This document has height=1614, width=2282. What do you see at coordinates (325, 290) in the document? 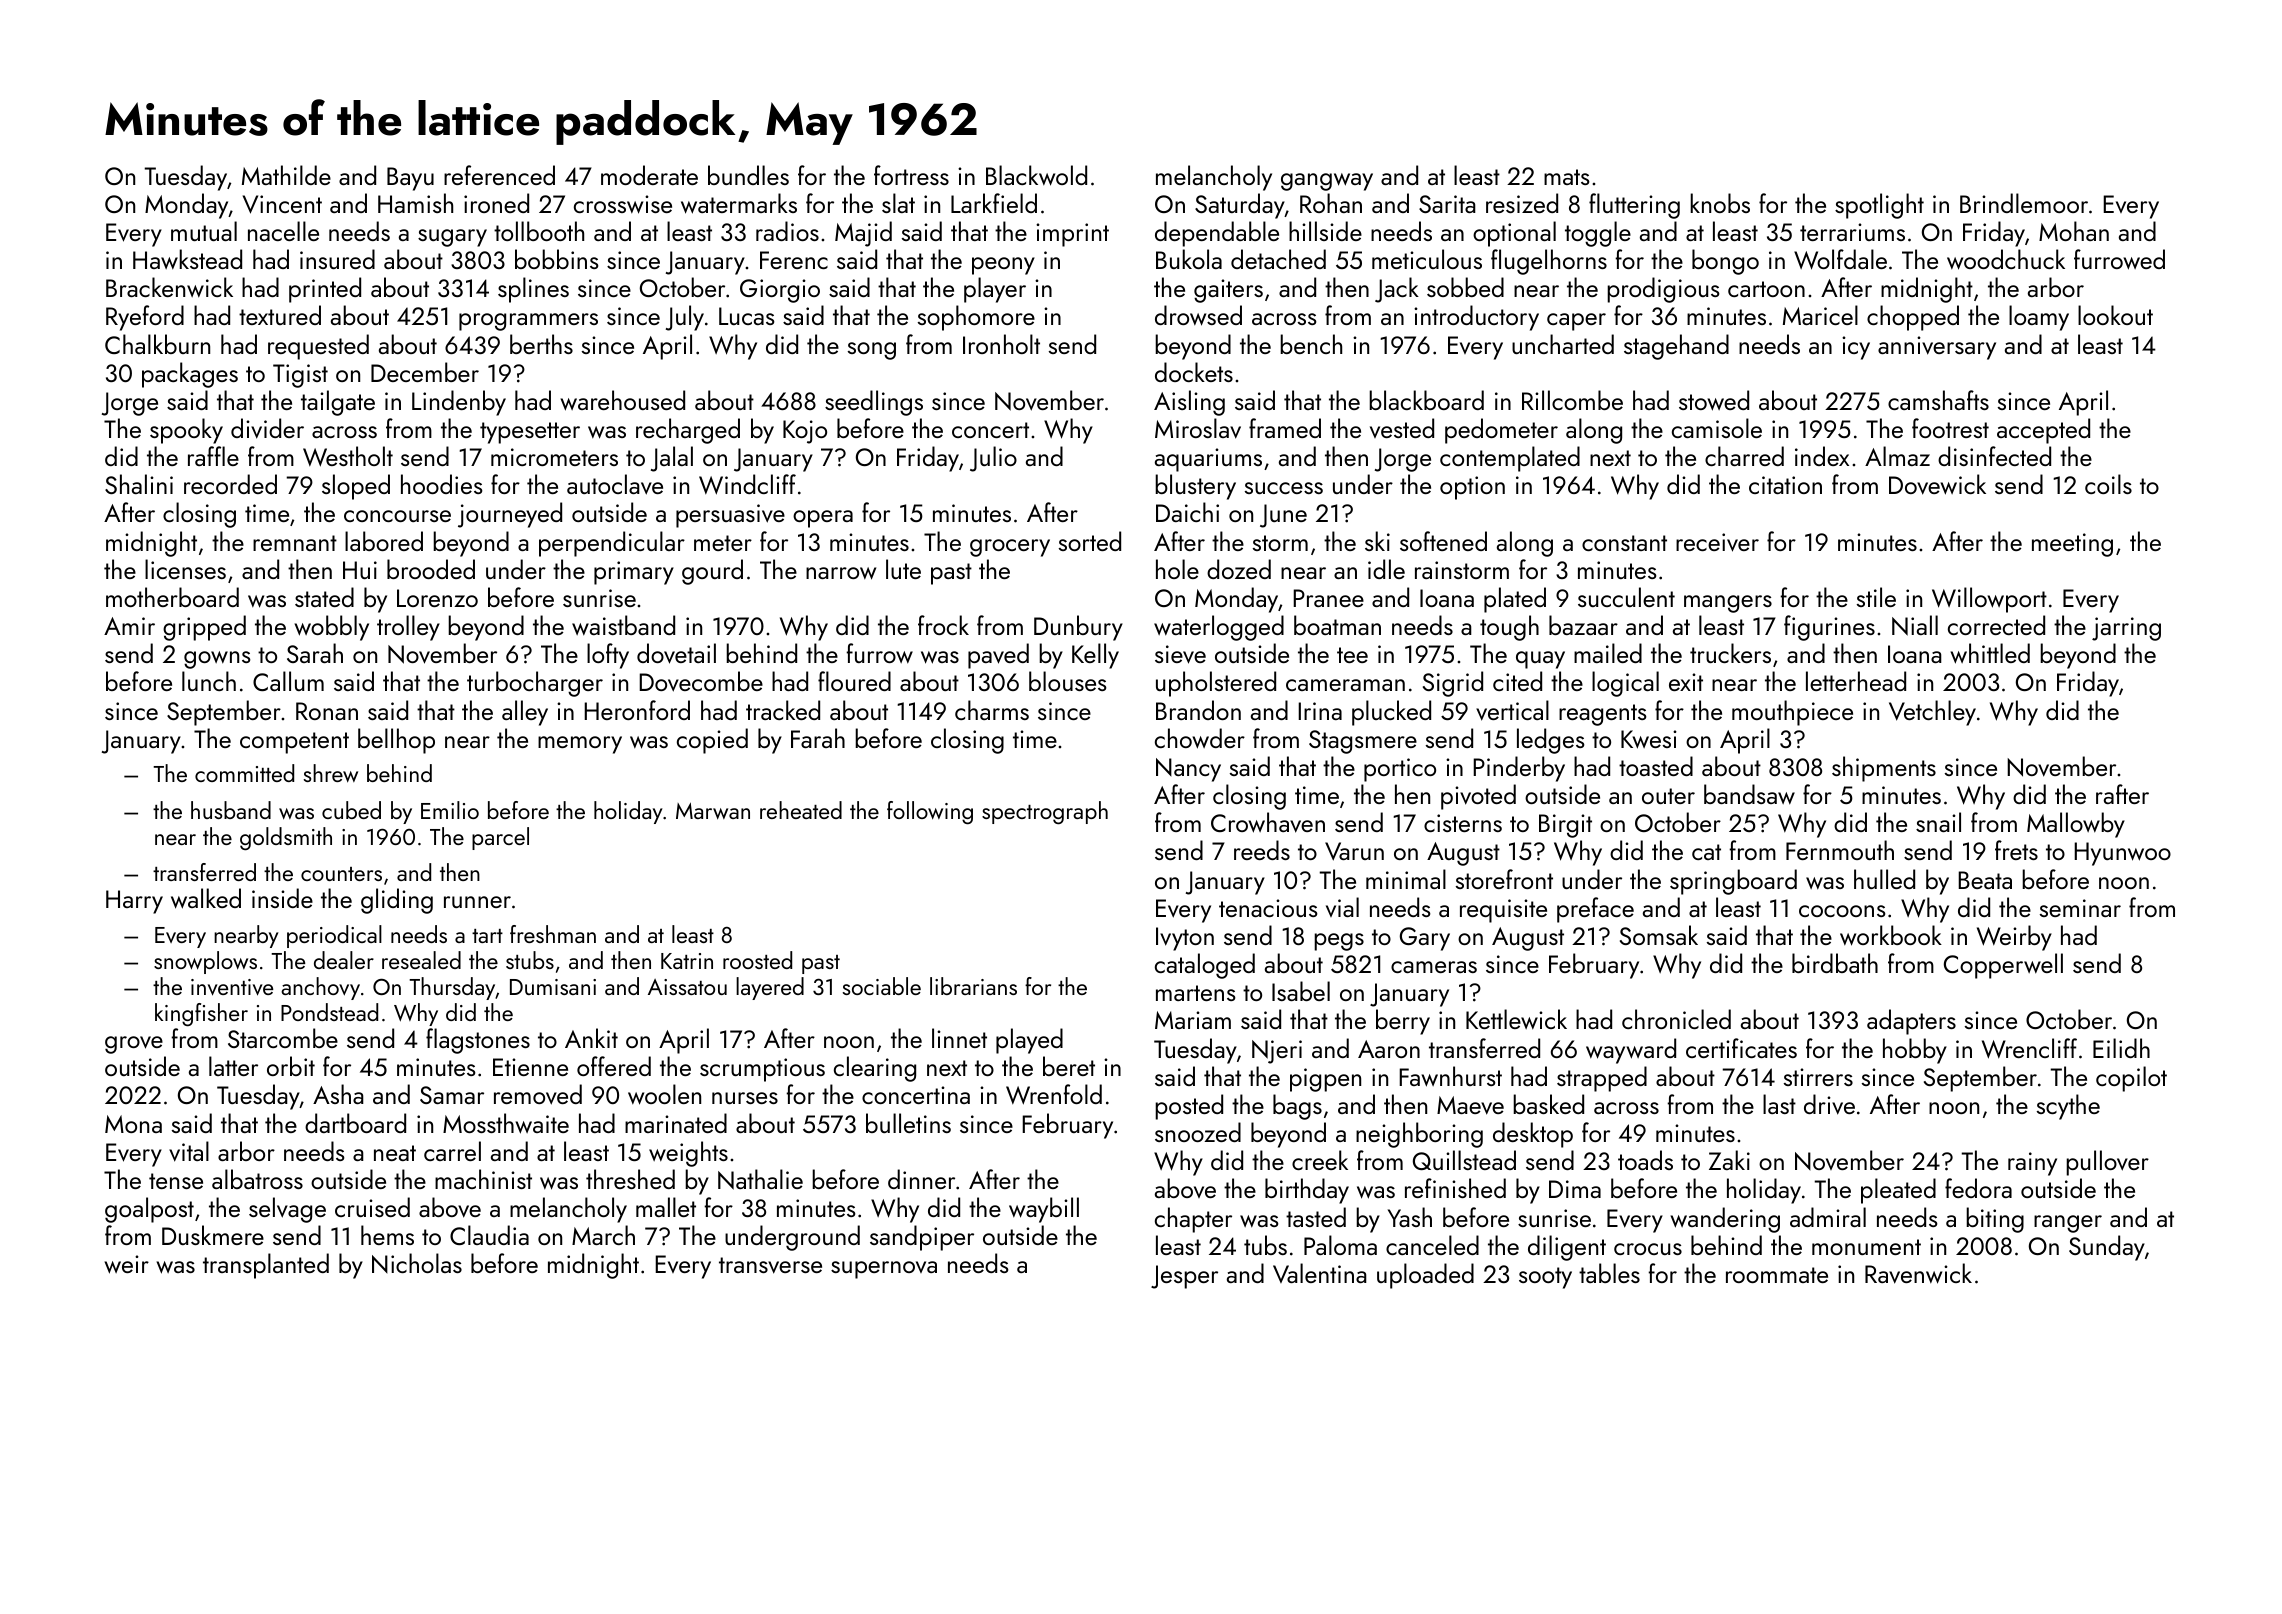
I see `printed` at bounding box center [325, 290].
